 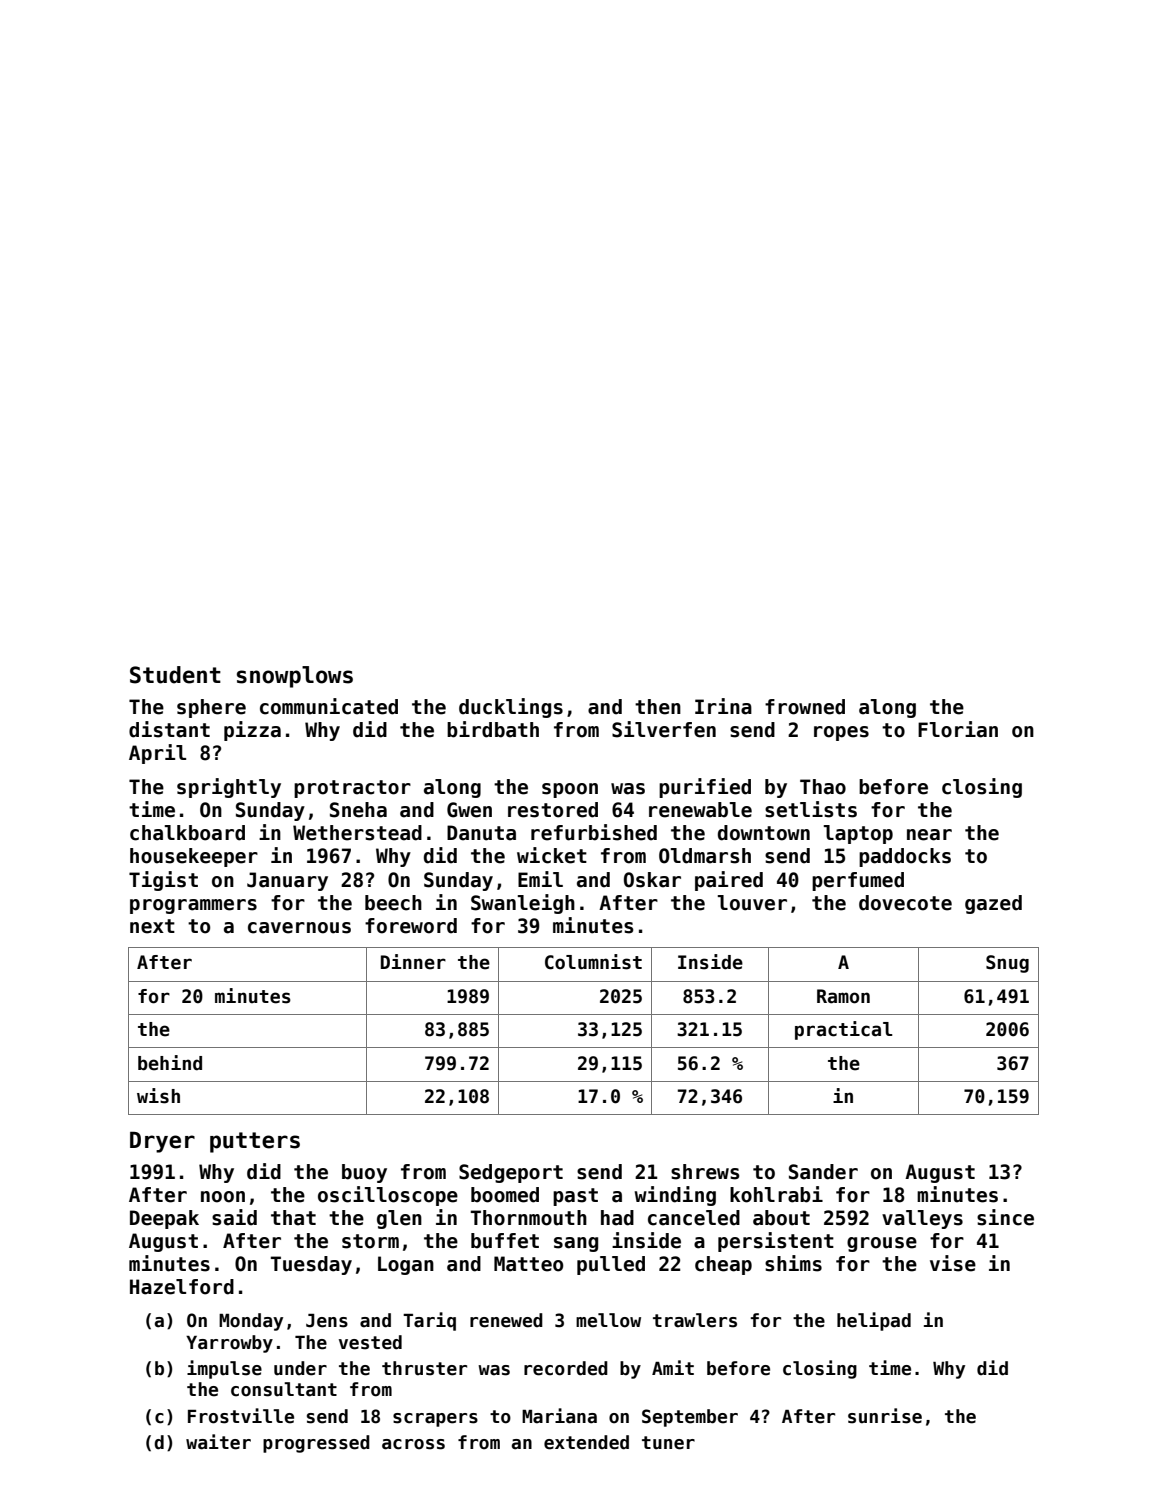 I want to click on progressed, so click(x=316, y=1444).
